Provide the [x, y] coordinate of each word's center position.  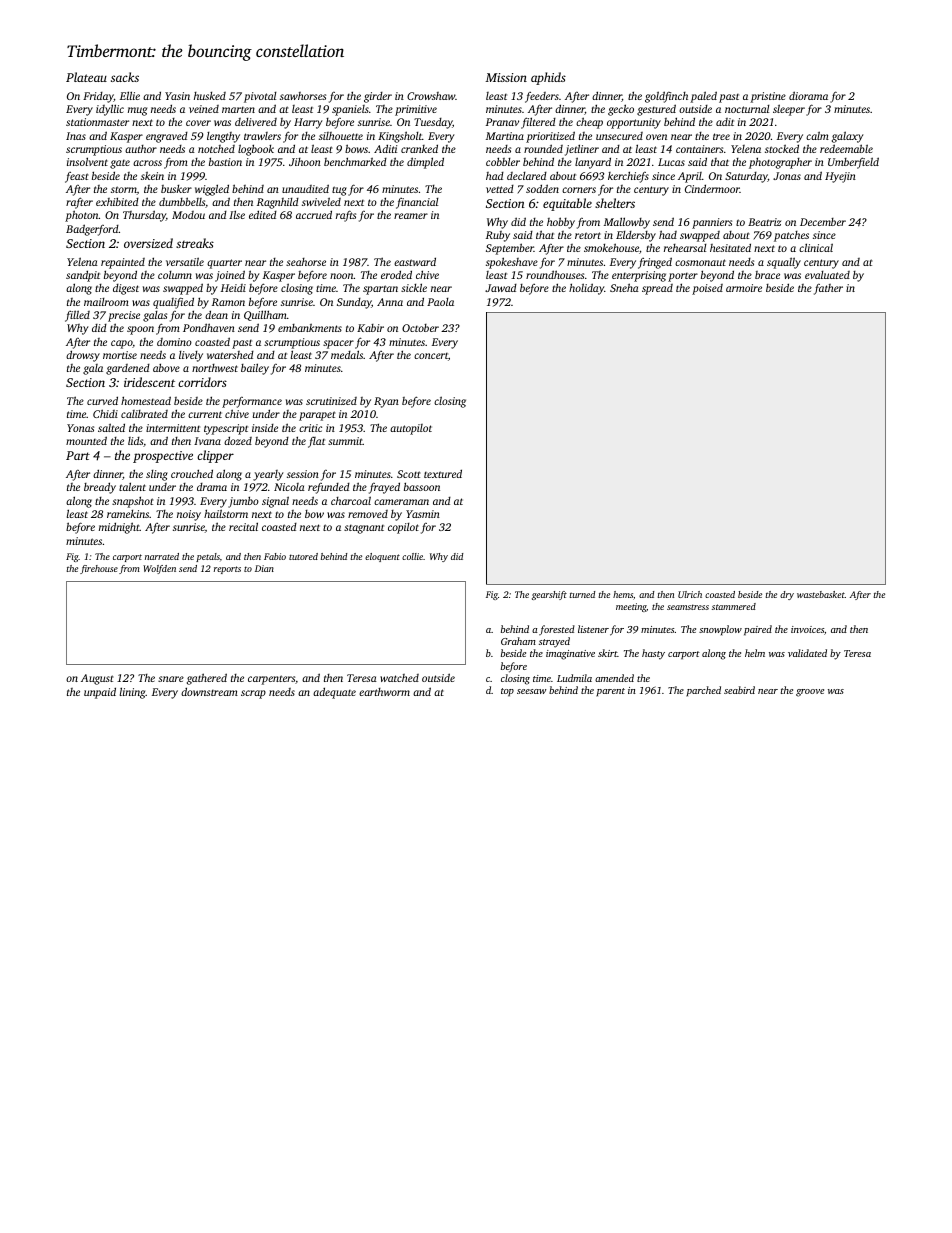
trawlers [262, 136]
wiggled [212, 190]
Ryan [386, 402]
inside [265, 428]
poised [707, 289]
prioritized [550, 137]
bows [356, 148]
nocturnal [747, 109]
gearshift [549, 595]
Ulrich [690, 594]
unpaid [100, 693]
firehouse [99, 569]
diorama [808, 95]
